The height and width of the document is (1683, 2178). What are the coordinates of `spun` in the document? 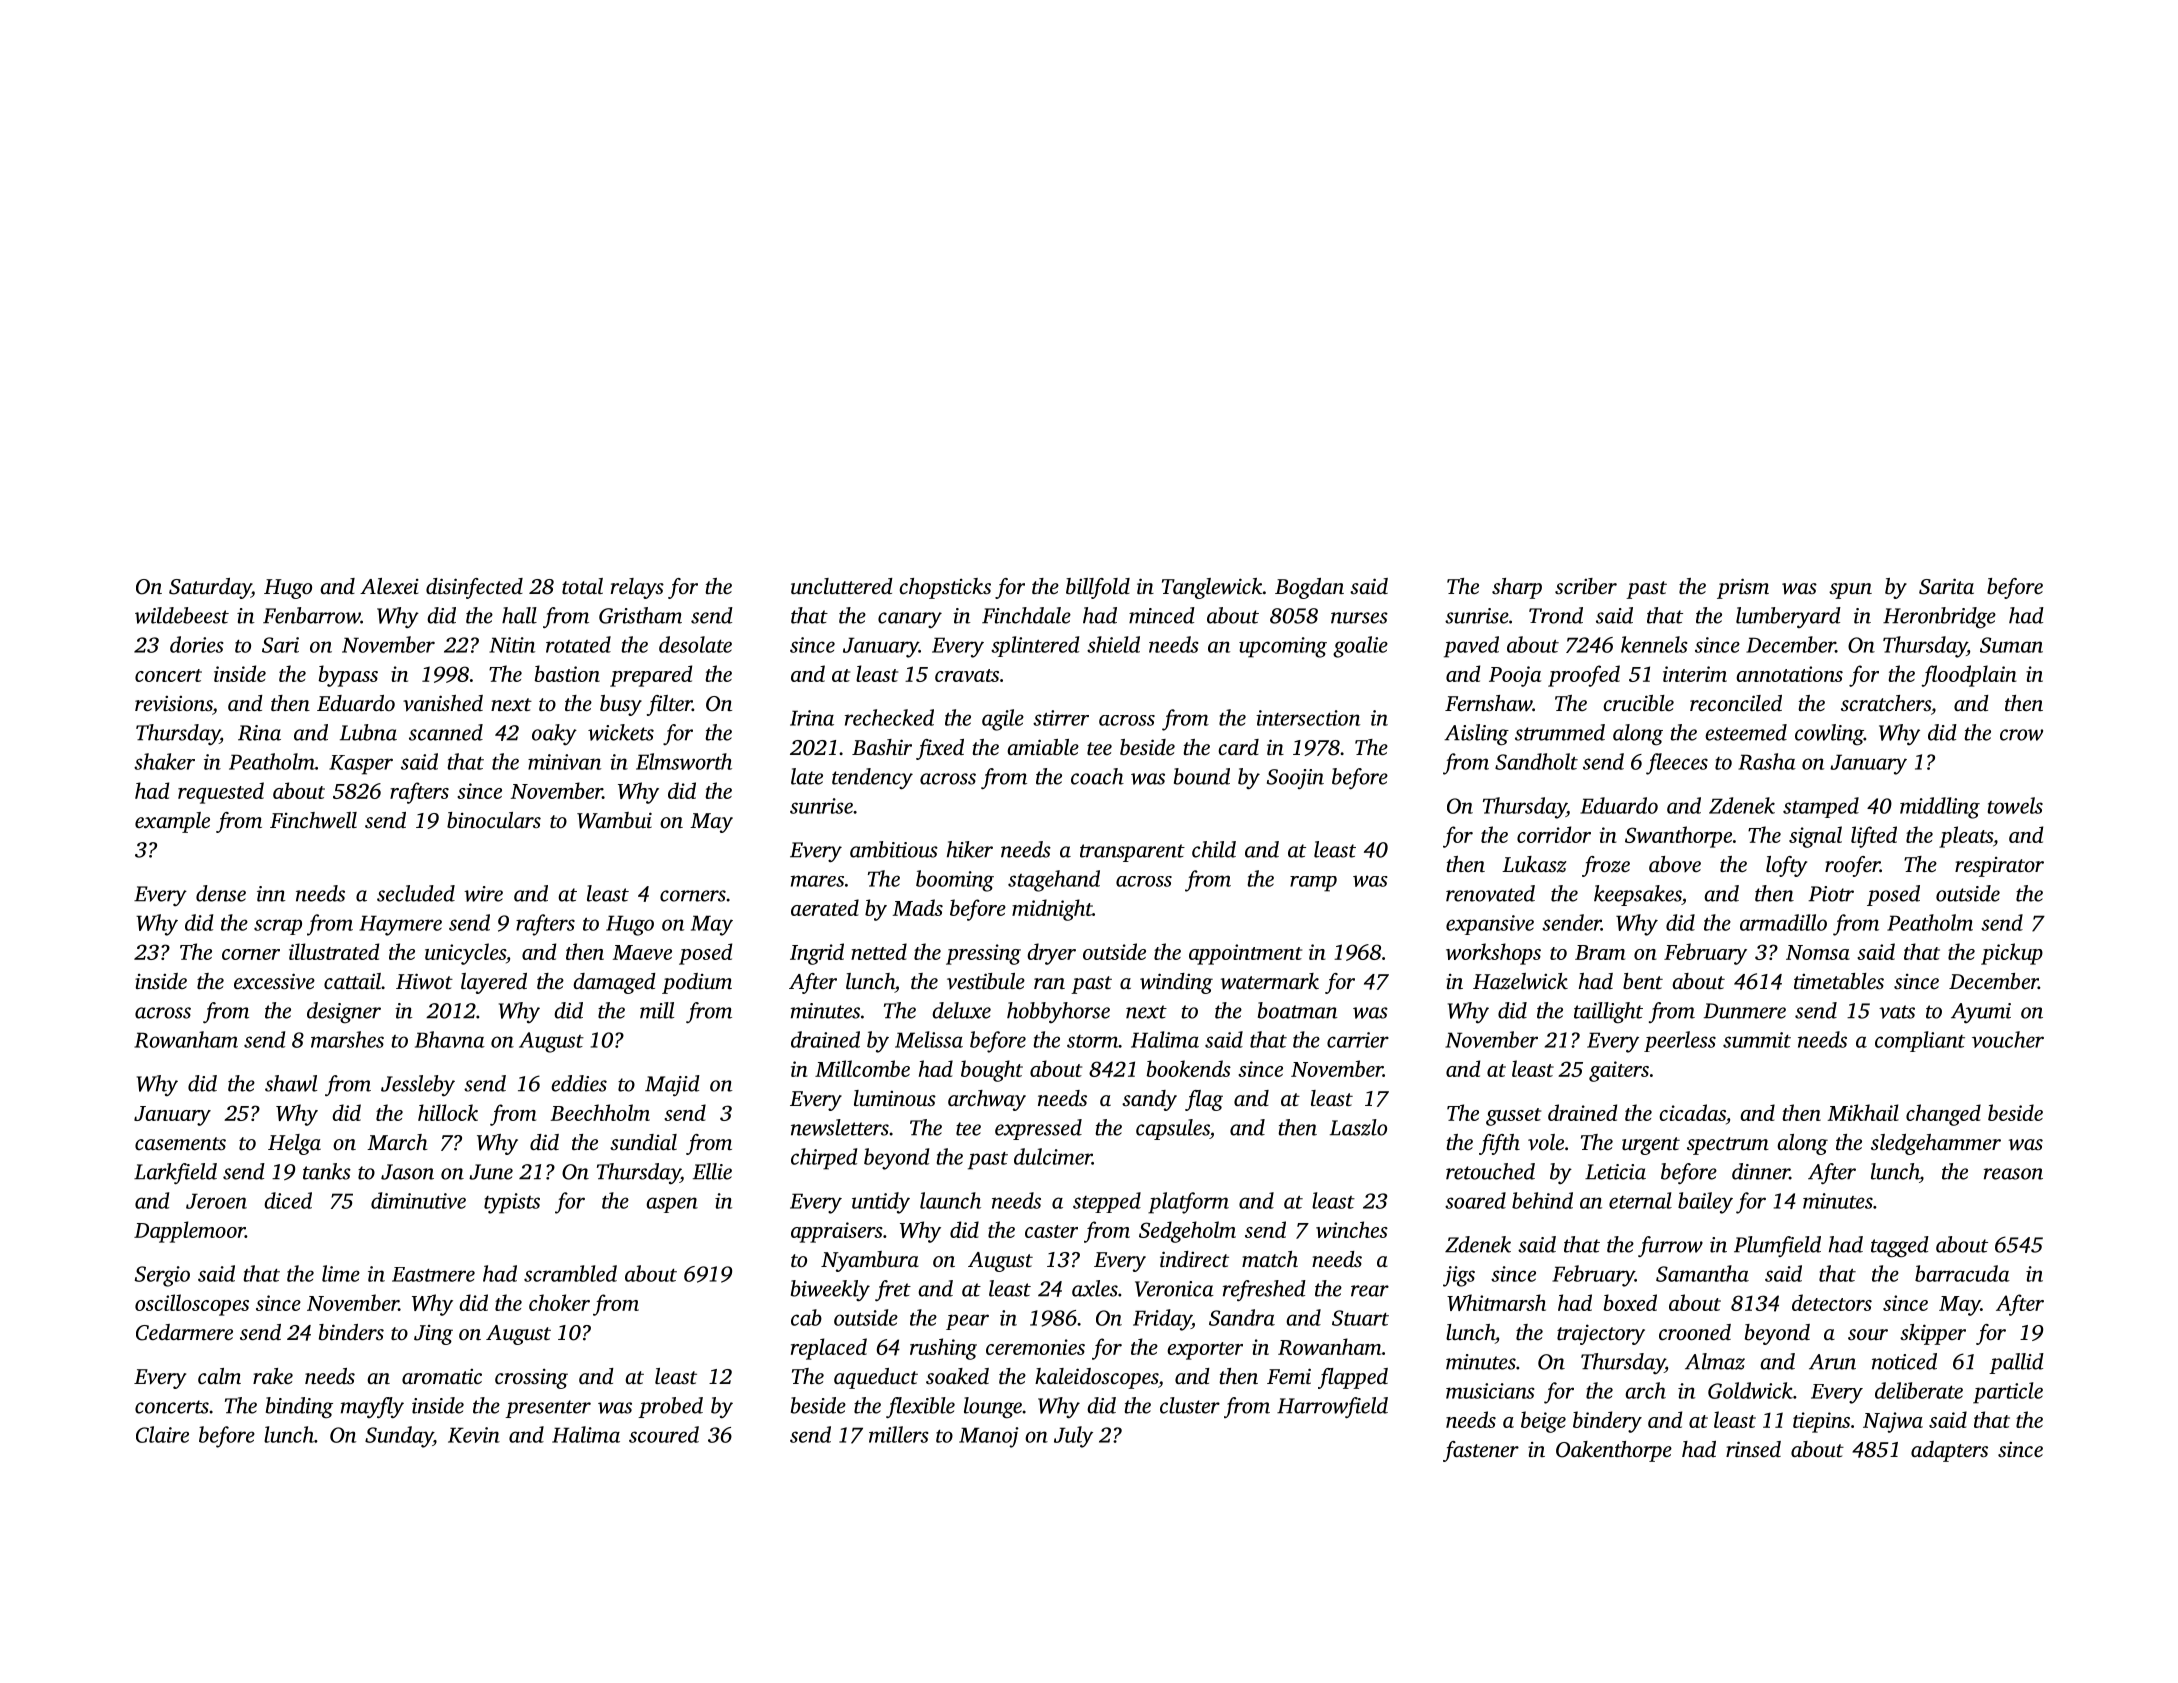 It's located at (1850, 591).
